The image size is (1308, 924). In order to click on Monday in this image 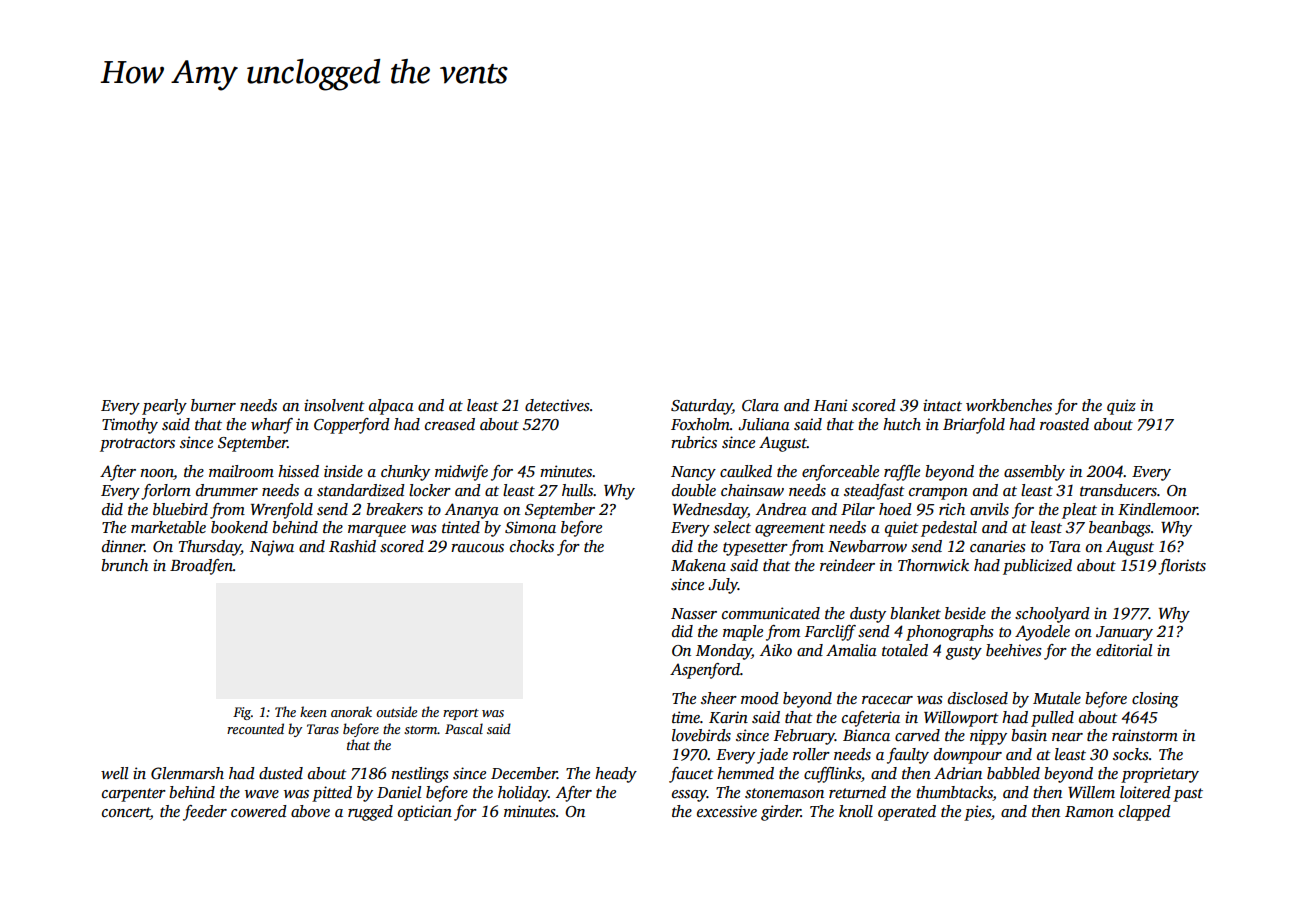, I will do `click(724, 652)`.
